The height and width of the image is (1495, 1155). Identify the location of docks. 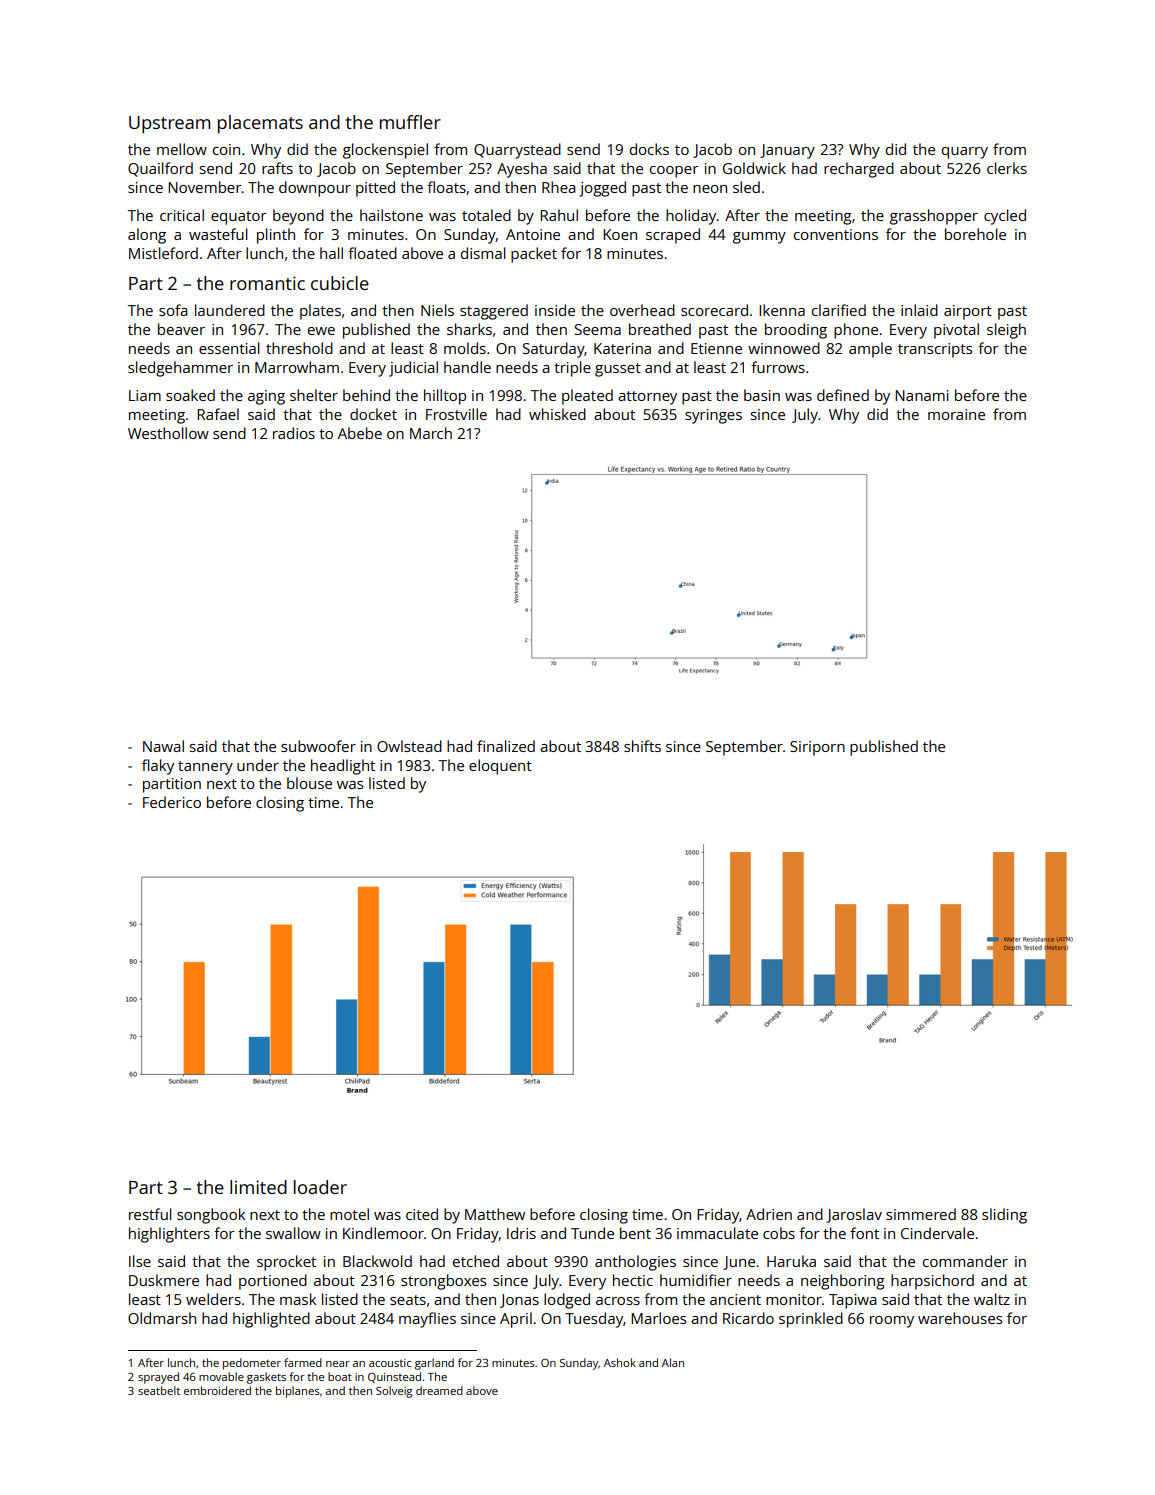
(649, 149).
